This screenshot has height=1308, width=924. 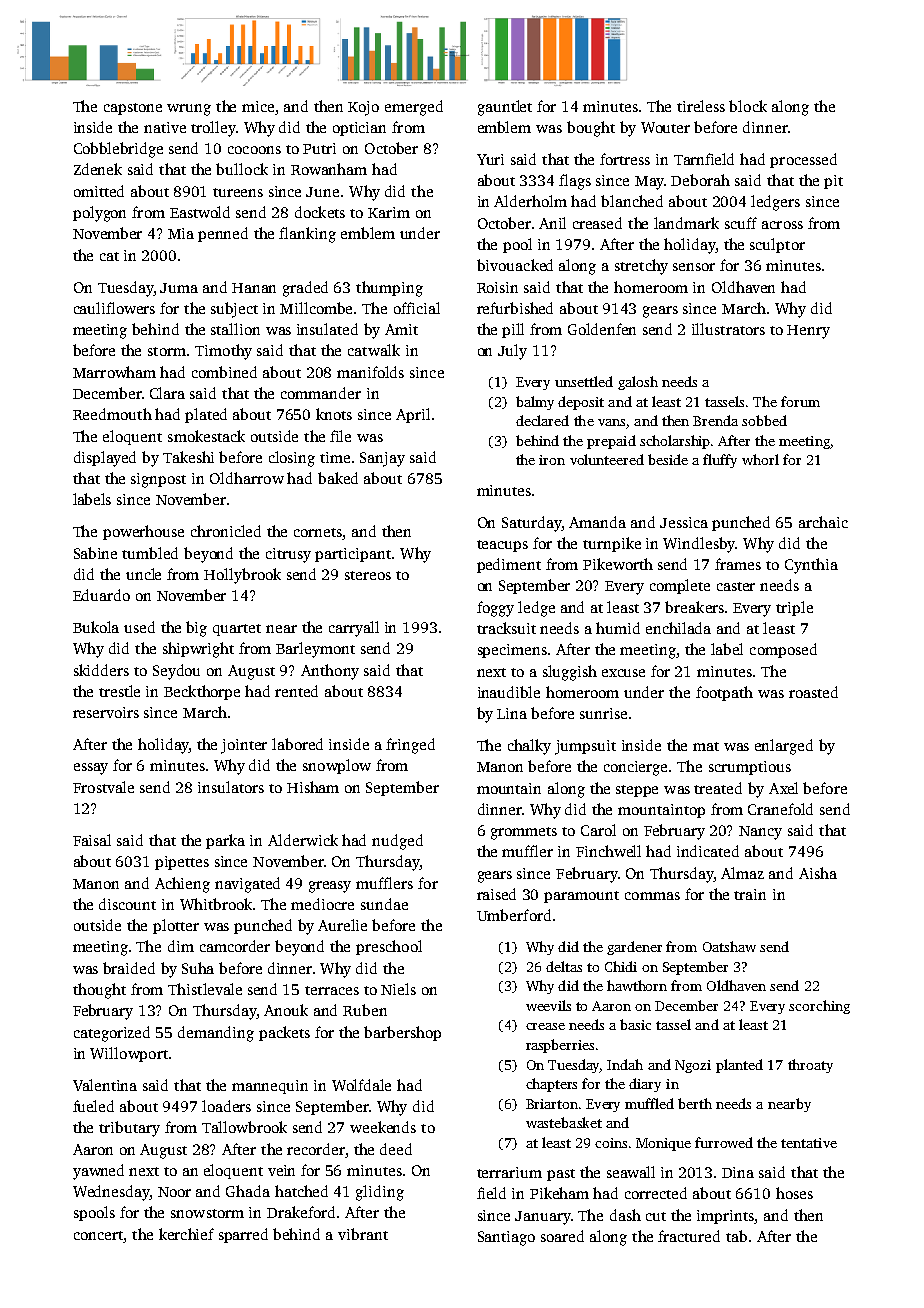 I want to click on treated, so click(x=718, y=788).
